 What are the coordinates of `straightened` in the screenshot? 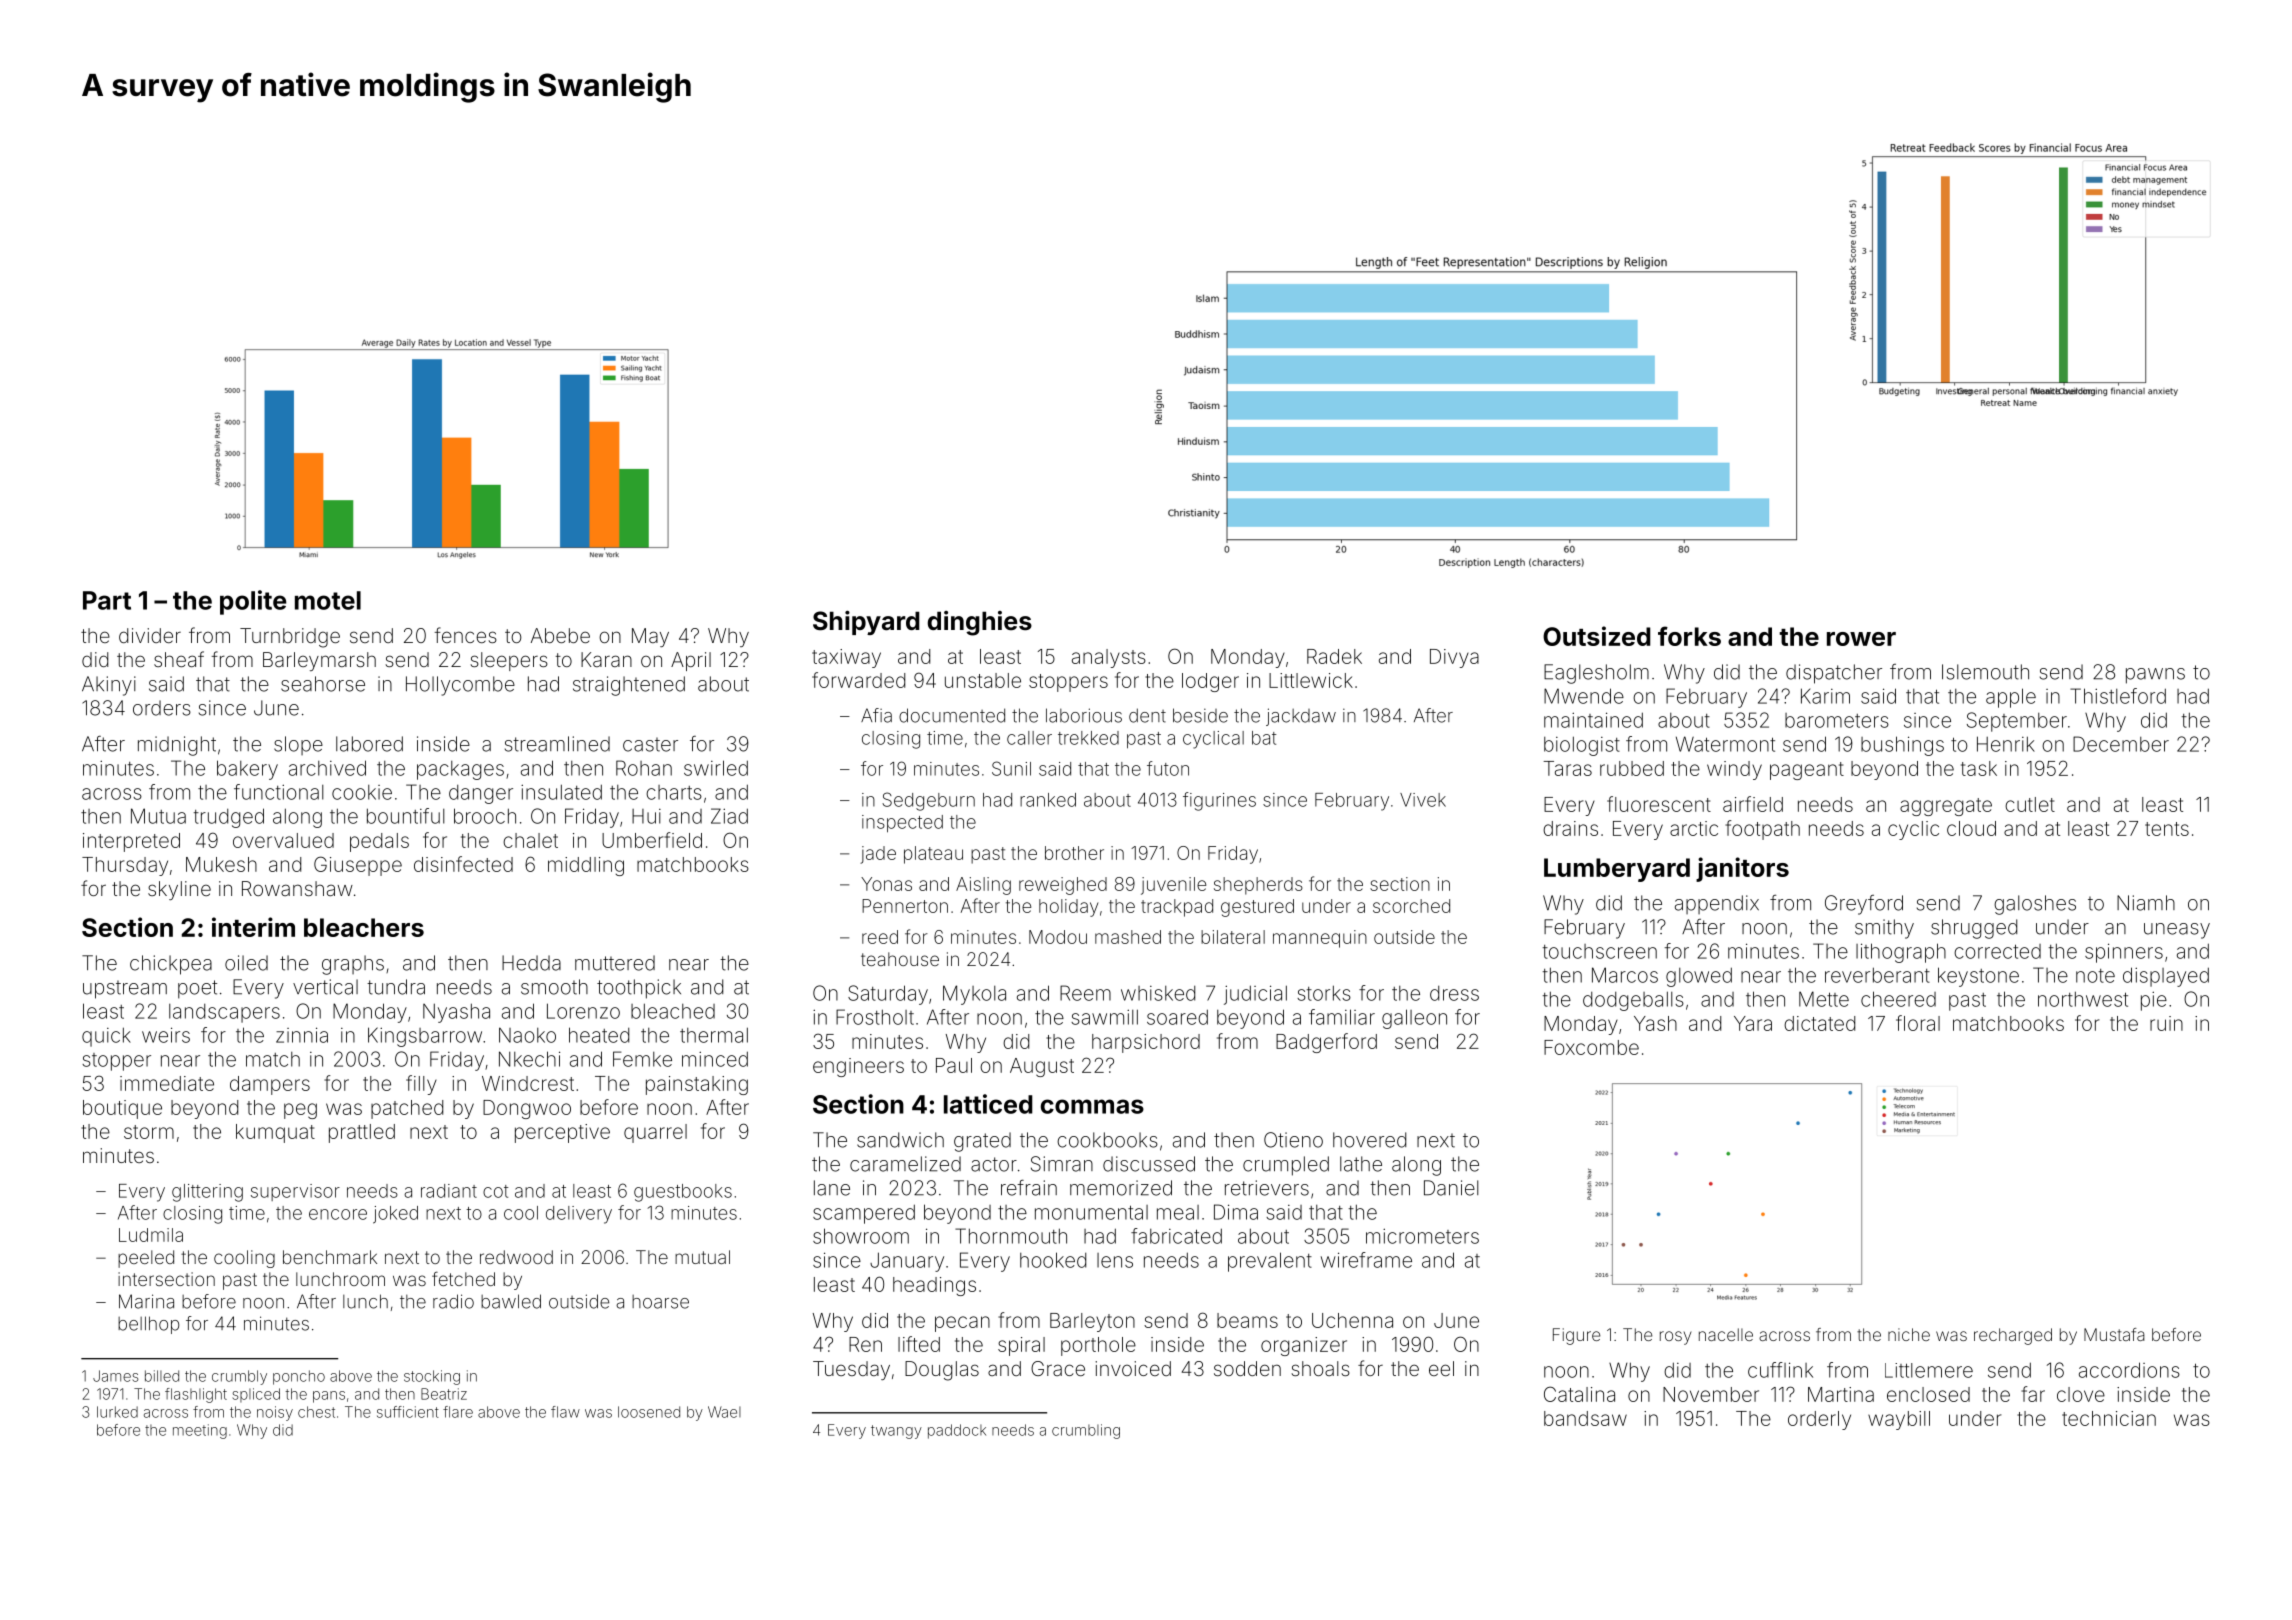 It's located at (629, 686).
